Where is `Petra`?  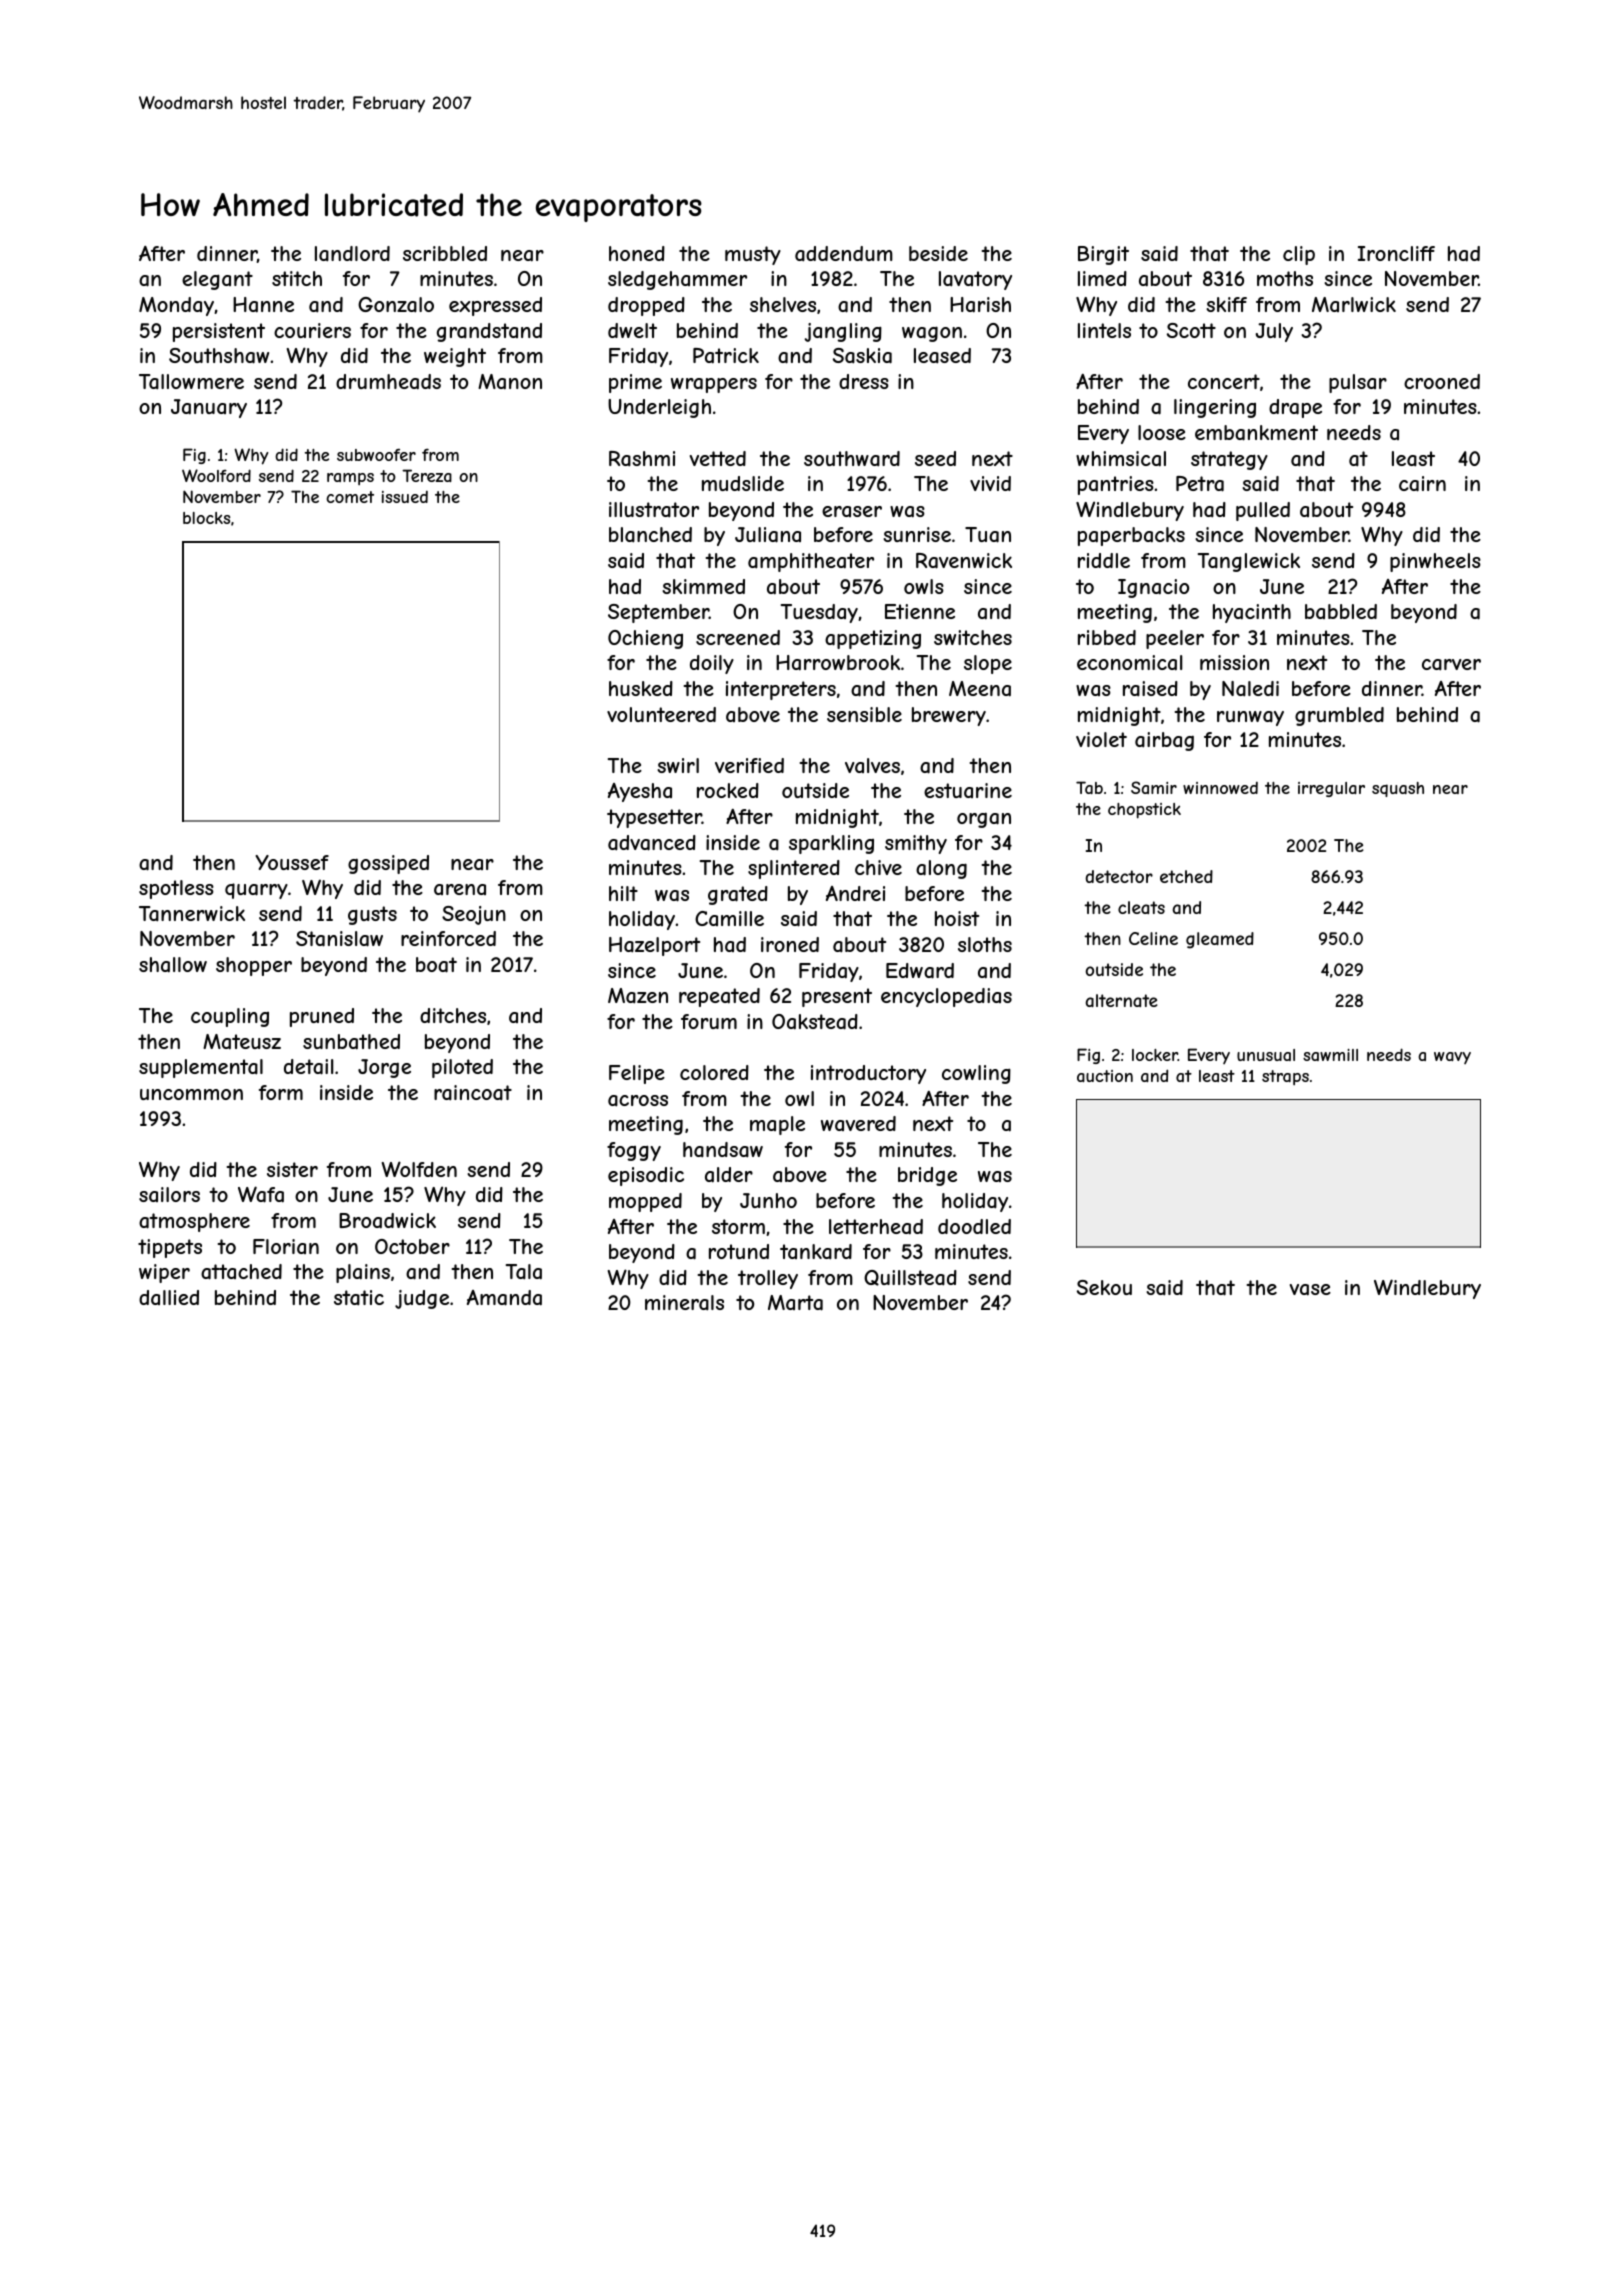
Petra is located at coordinates (1200, 484).
